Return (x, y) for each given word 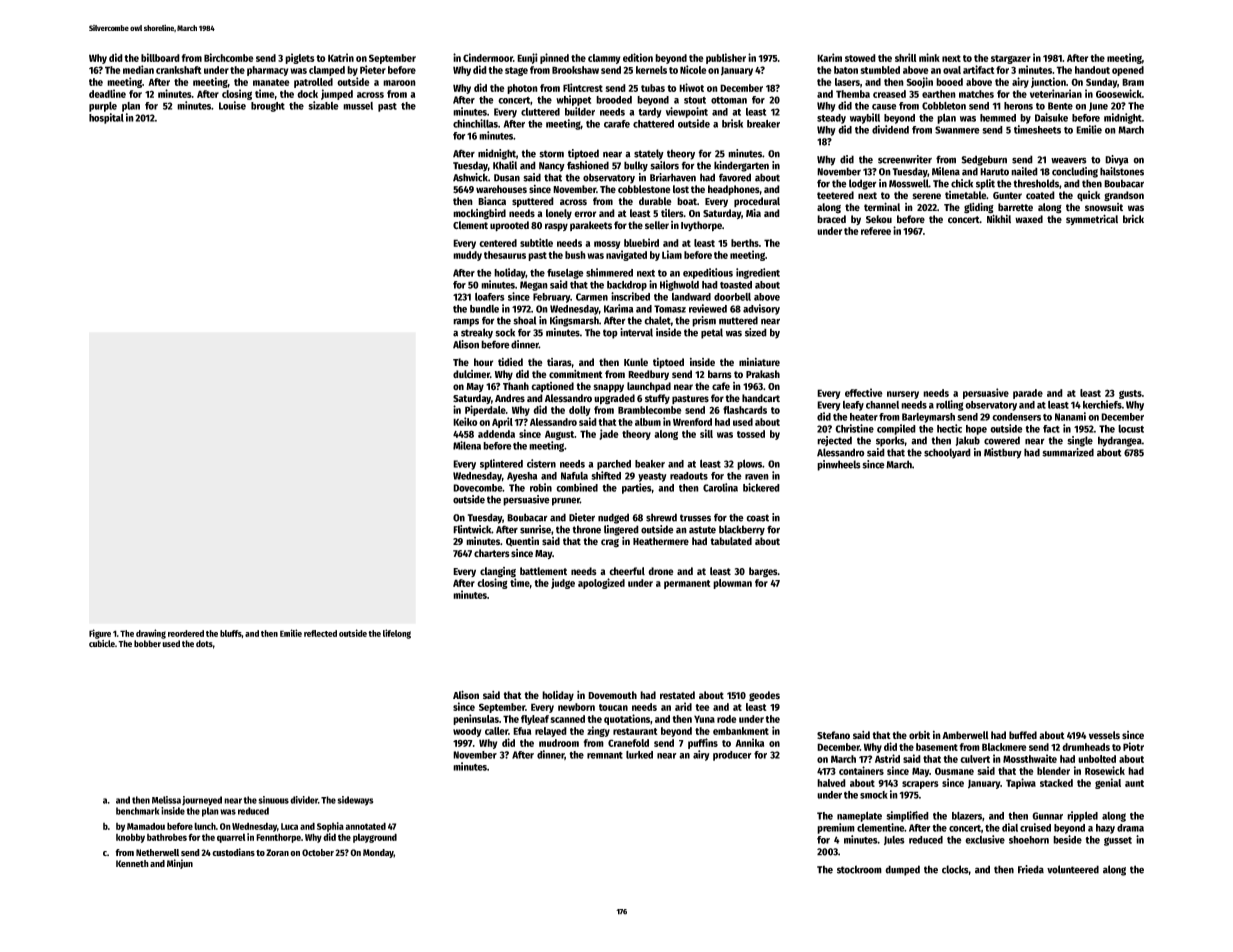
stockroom (859, 869)
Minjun (180, 864)
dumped (902, 870)
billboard (160, 57)
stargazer (1011, 59)
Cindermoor (488, 57)
